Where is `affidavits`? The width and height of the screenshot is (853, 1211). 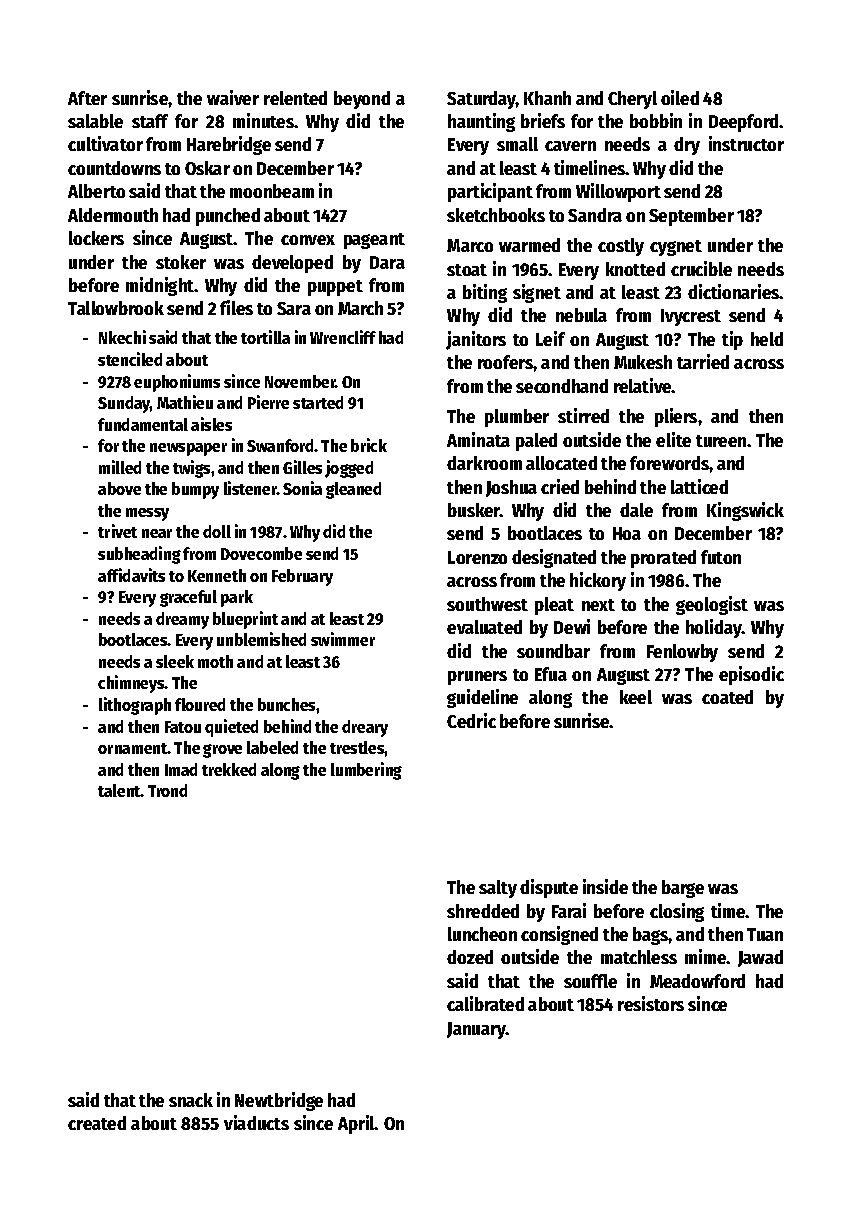 affidavits is located at coordinates (131, 575).
